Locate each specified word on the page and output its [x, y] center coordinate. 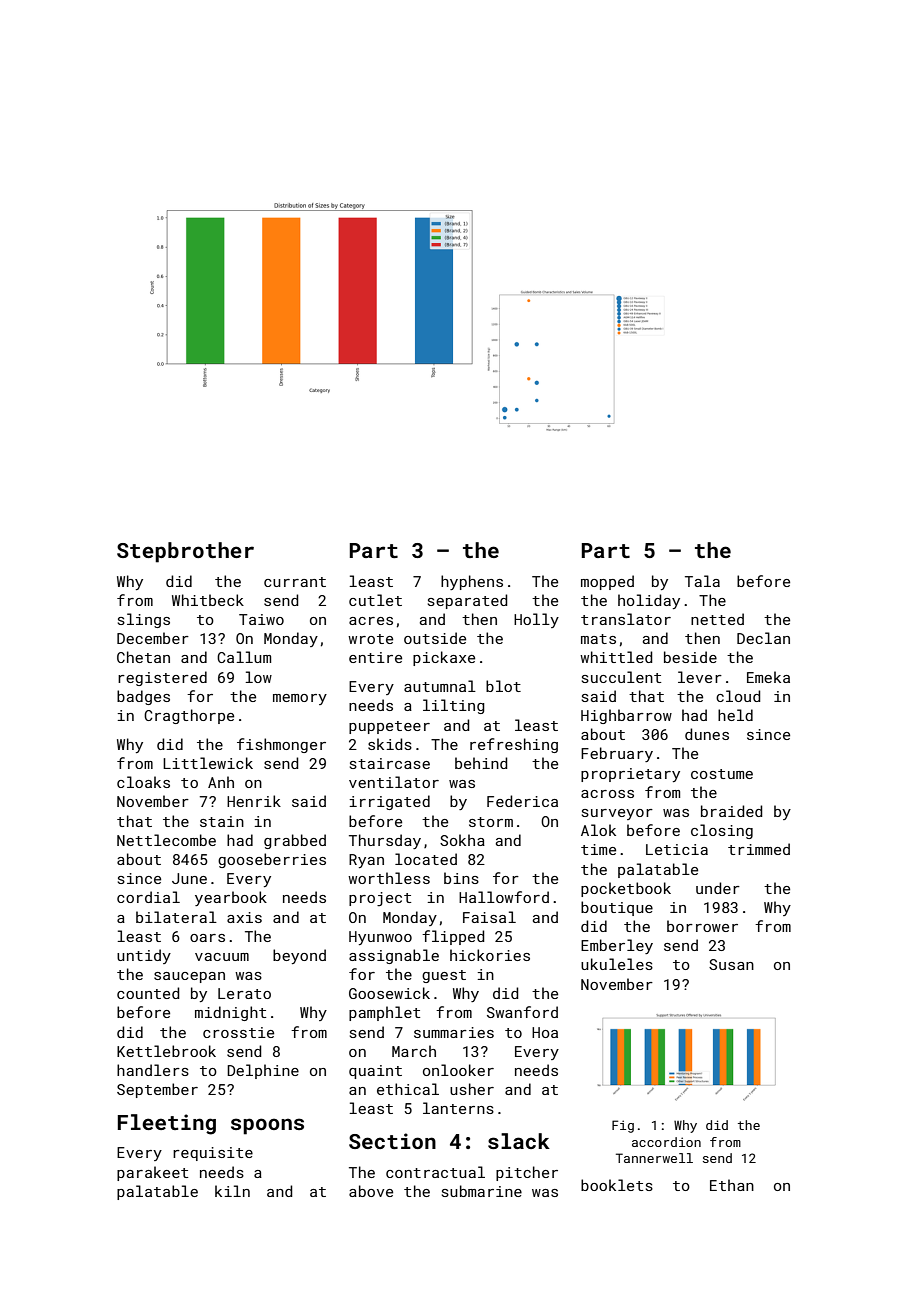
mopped [607, 582]
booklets [617, 1185]
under [718, 888]
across [607, 794]
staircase [390, 763]
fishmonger [281, 745]
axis [244, 917]
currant [295, 582]
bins [461, 878]
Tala [702, 581]
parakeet [152, 1173]
